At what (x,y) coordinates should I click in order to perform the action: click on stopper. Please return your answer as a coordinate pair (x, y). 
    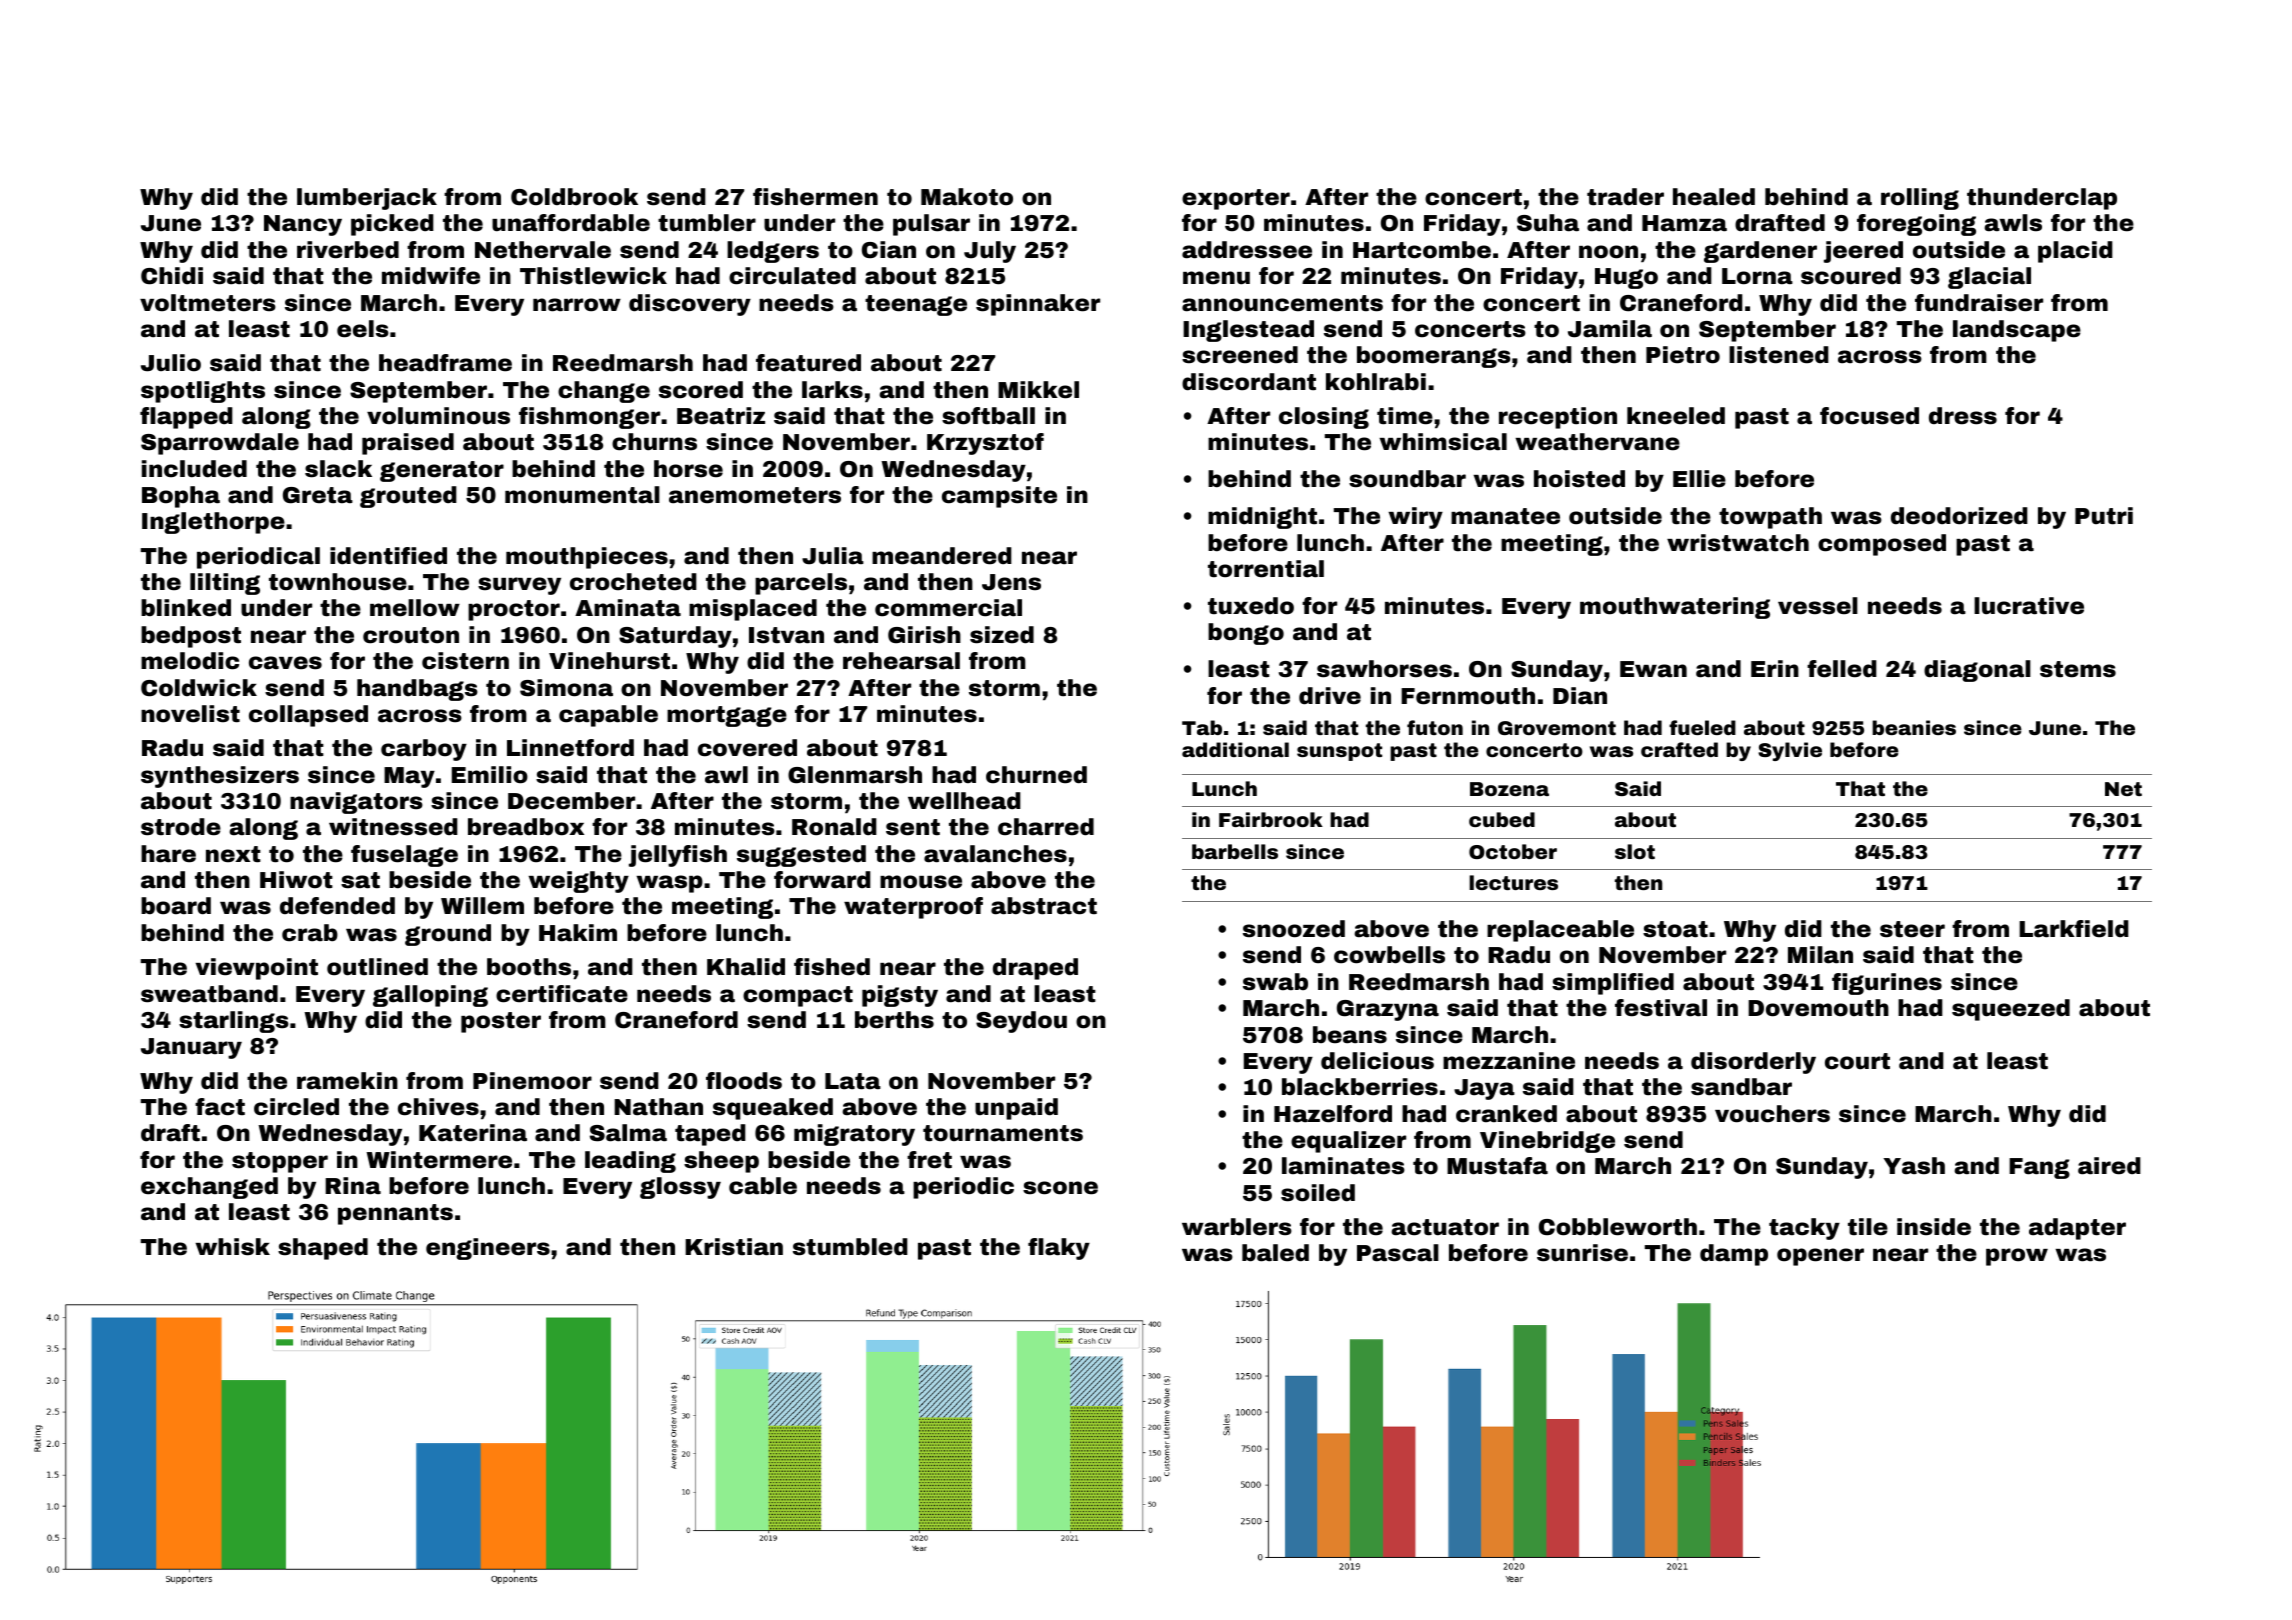
    Looking at the image, I should click on (280, 1162).
